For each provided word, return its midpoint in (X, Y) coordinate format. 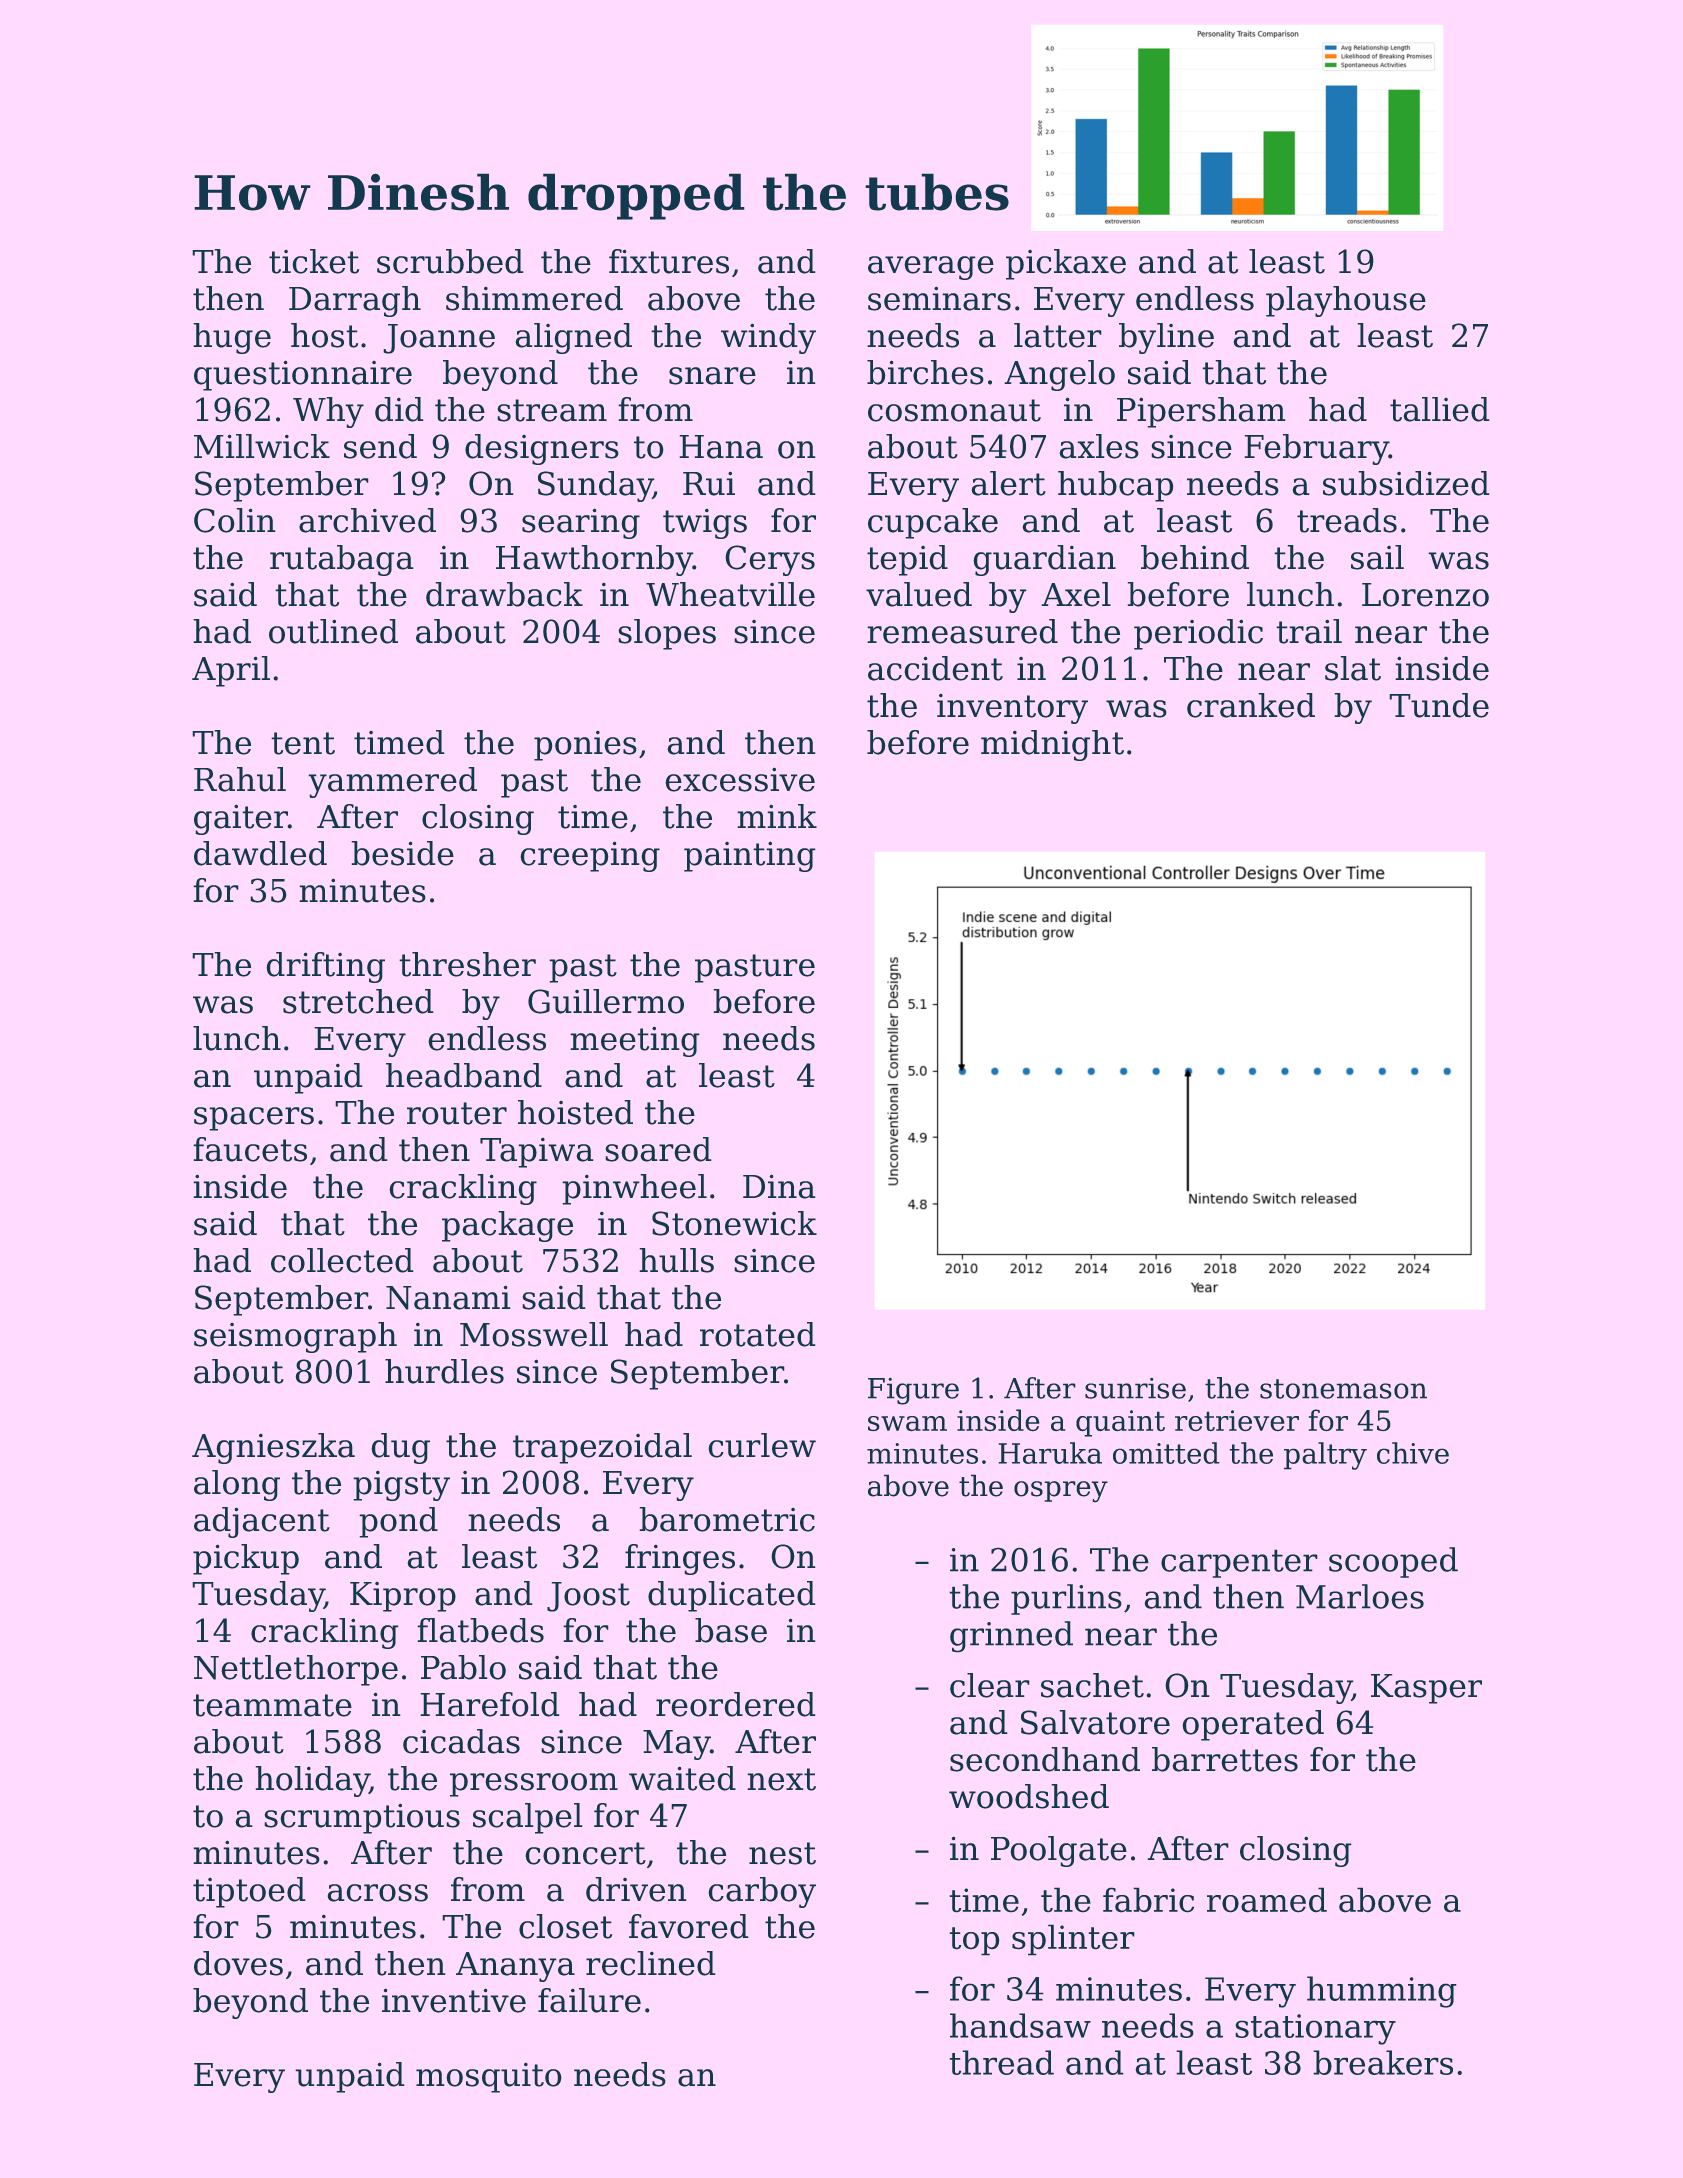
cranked (1251, 705)
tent (303, 743)
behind (1195, 557)
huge (232, 338)
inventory (1012, 709)
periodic (1198, 634)
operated (1253, 1725)
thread (1001, 2062)
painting (750, 856)
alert (1008, 483)
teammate (272, 1705)
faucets (250, 1149)
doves (238, 1963)
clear (990, 1685)
